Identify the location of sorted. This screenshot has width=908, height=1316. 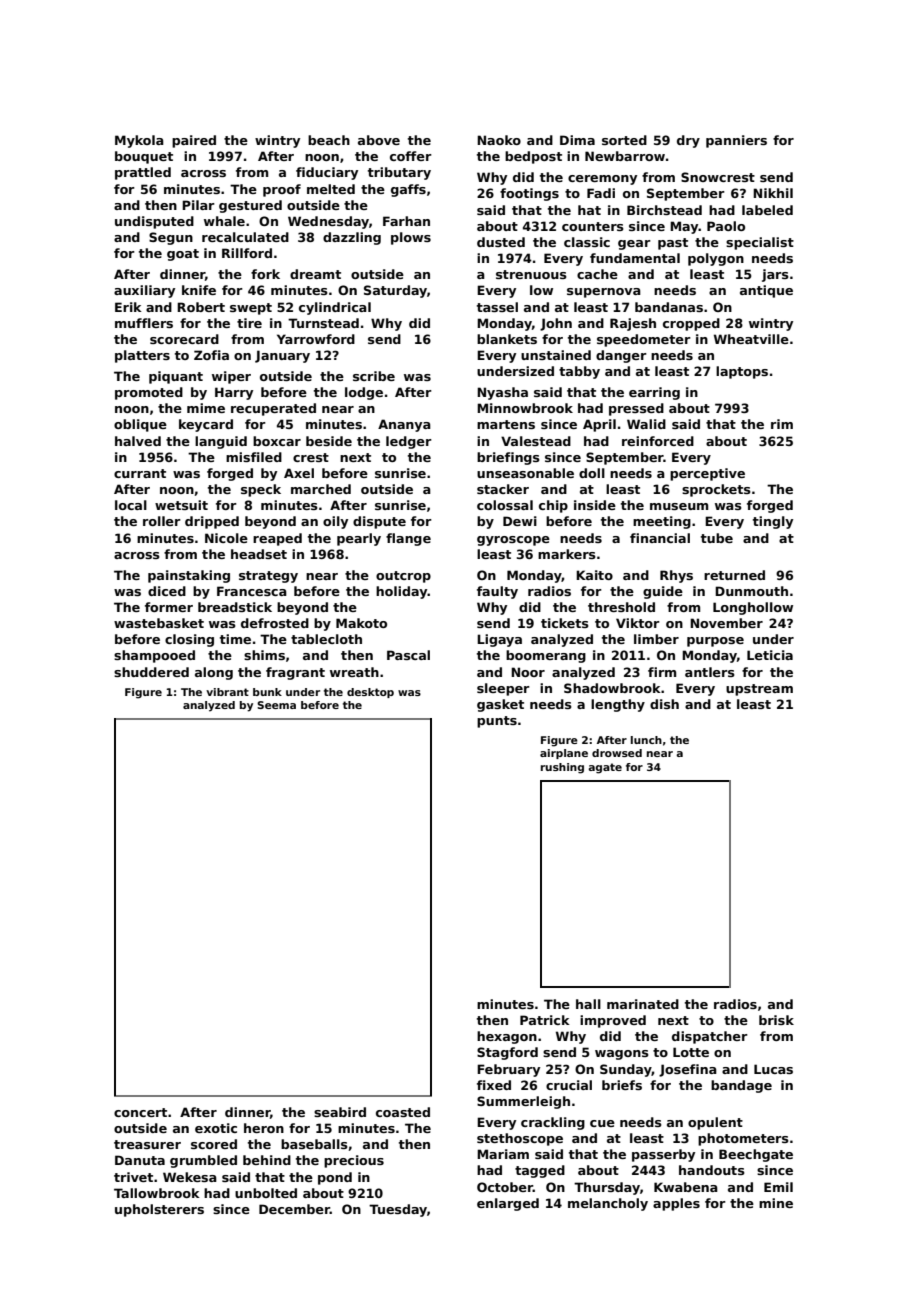
(624, 140).
